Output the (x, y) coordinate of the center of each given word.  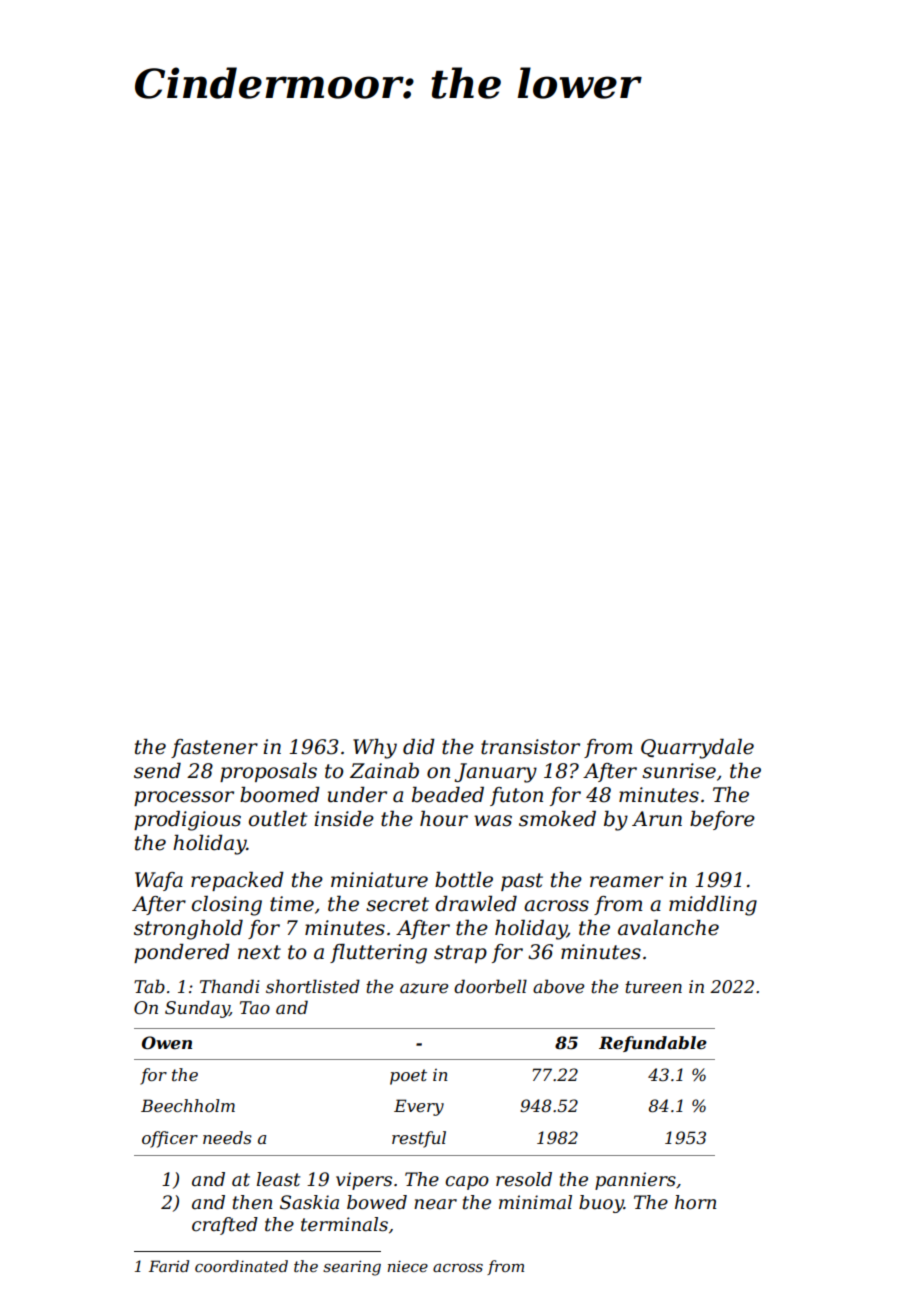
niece (408, 1266)
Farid (169, 1266)
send (157, 771)
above (558, 986)
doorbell (490, 986)
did (419, 747)
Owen (167, 1042)
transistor (530, 747)
